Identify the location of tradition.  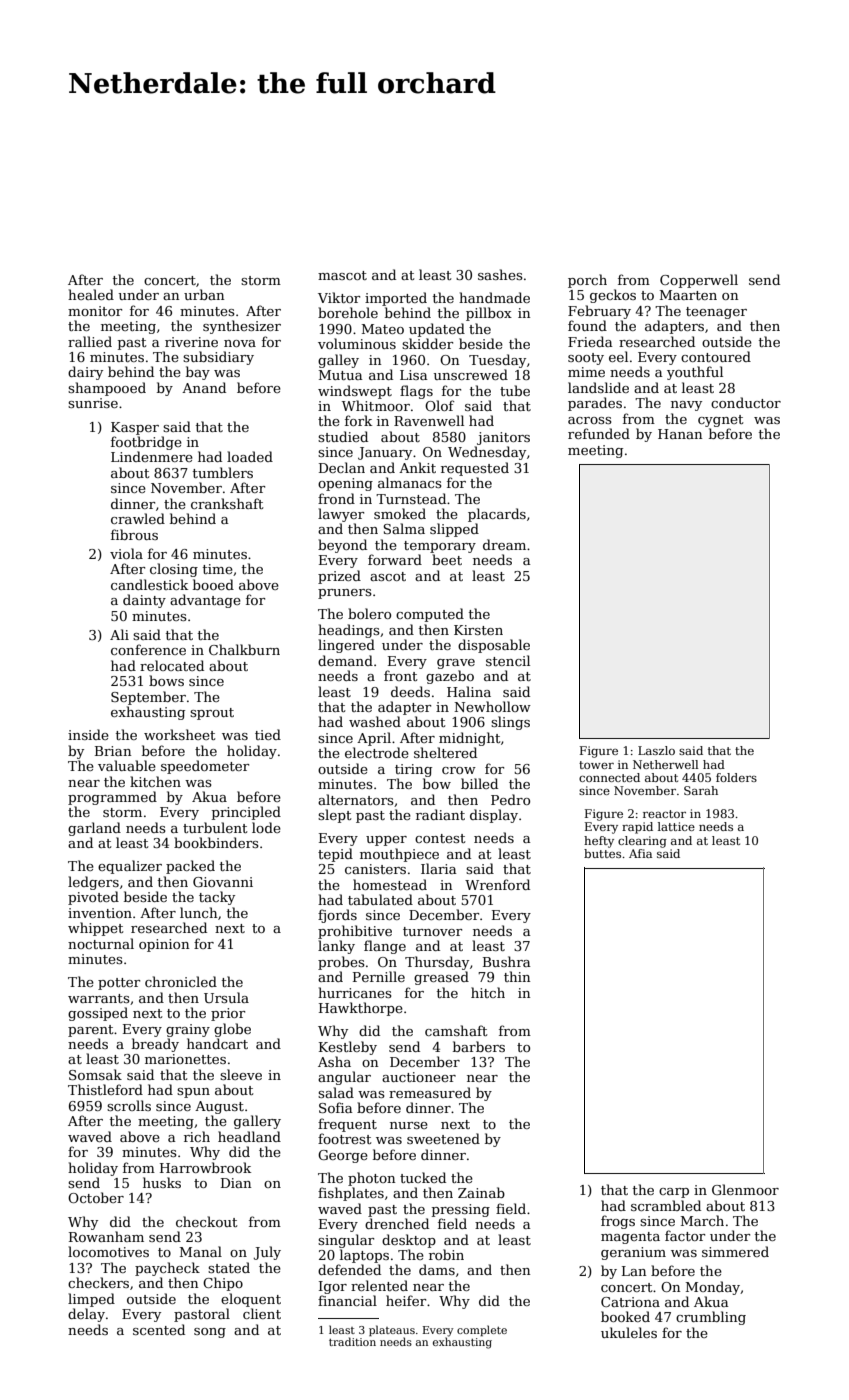
(352, 1341).
